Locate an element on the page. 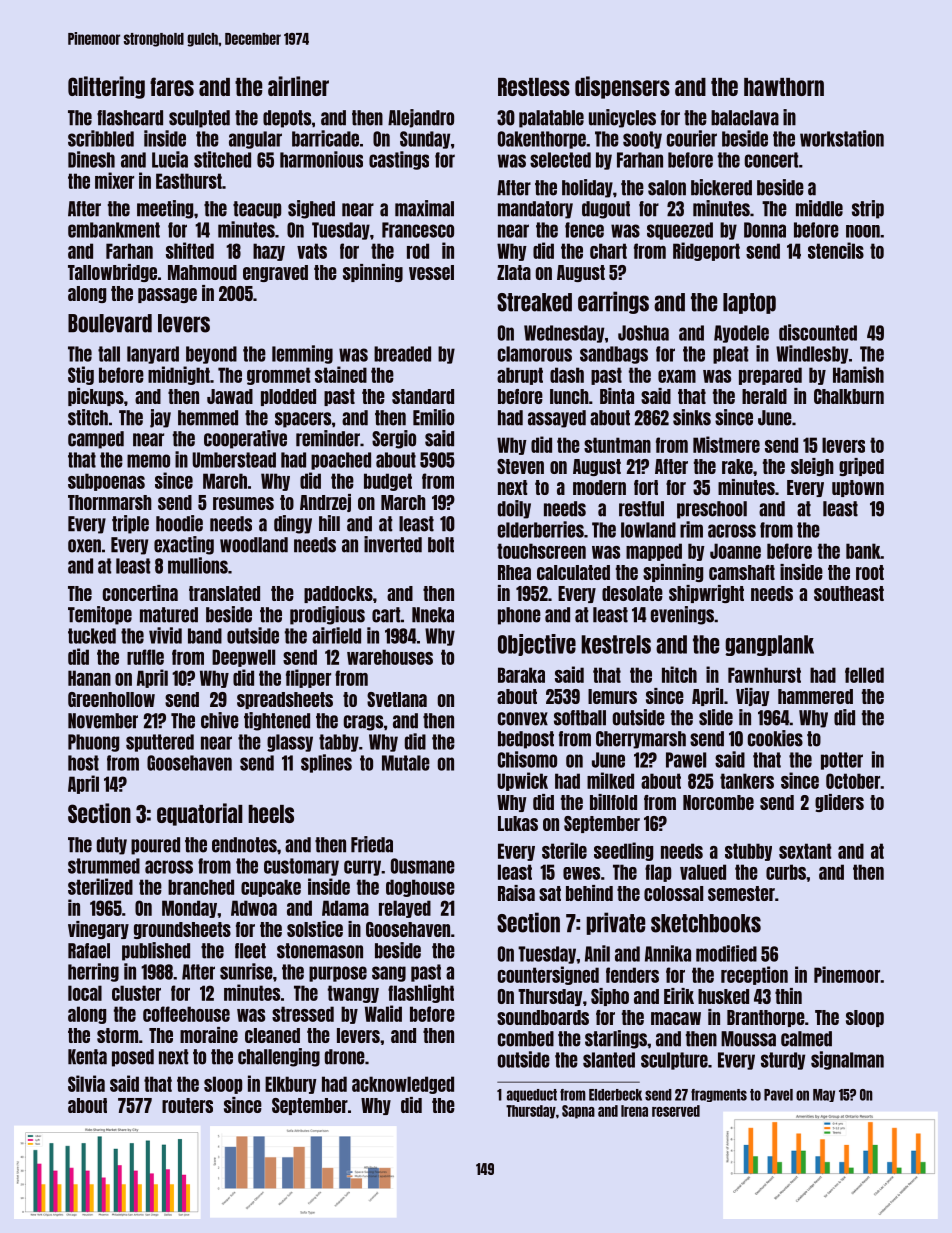 The image size is (952, 1233). balaclava is located at coordinates (745, 118).
